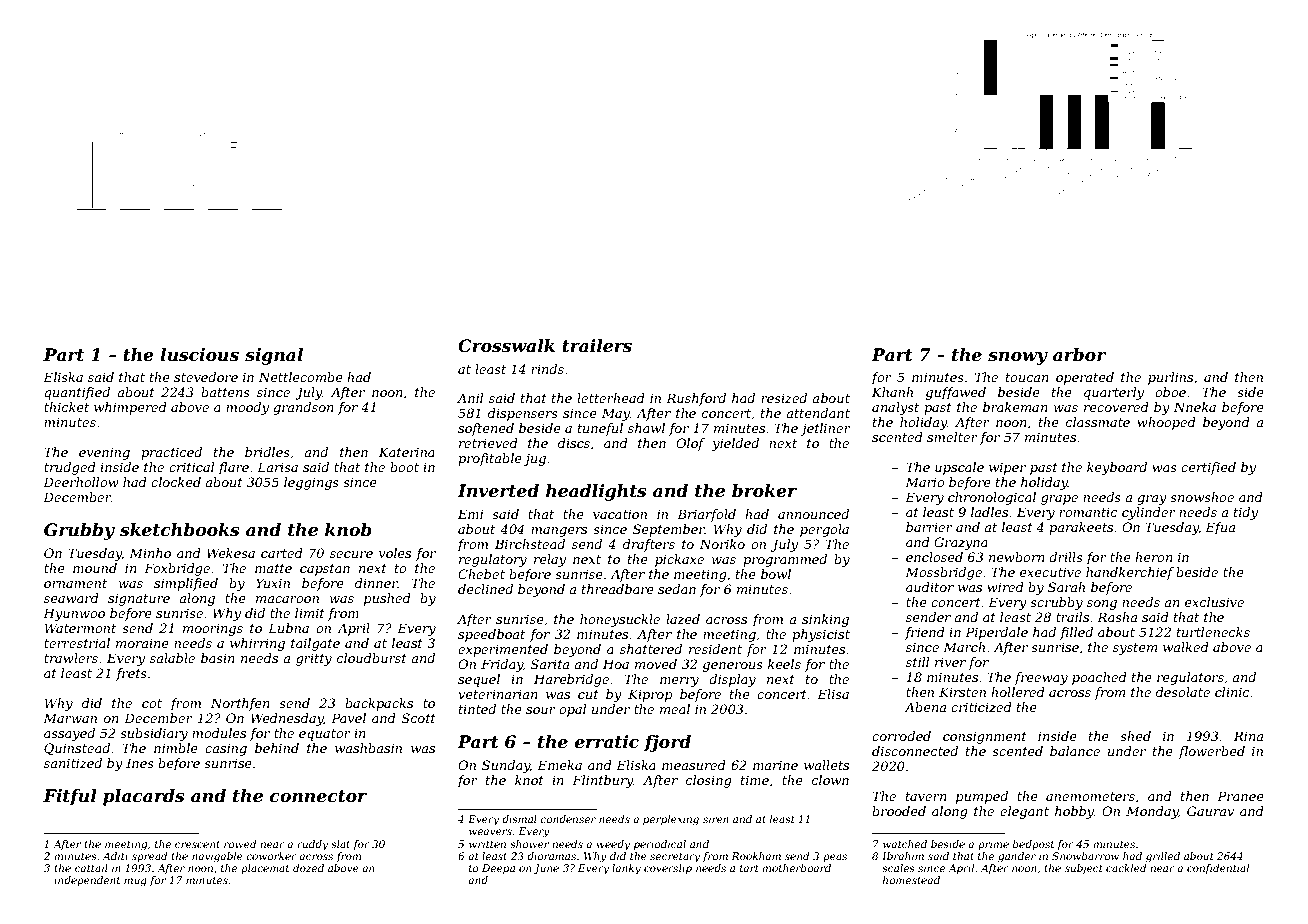 This screenshot has width=1308, height=924. What do you see at coordinates (308, 868) in the screenshot?
I see `dozed` at bounding box center [308, 868].
